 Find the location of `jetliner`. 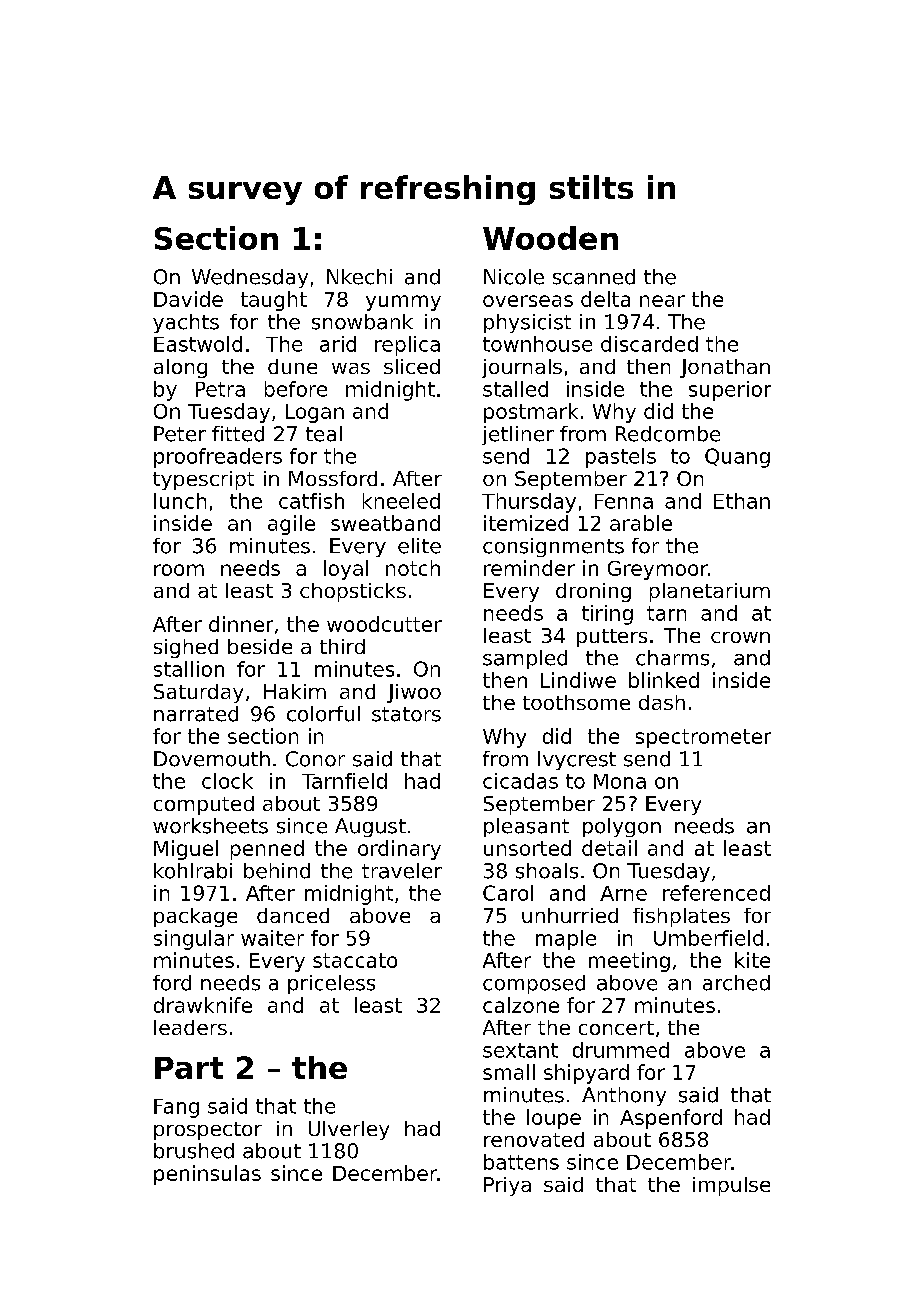

jetliner is located at coordinates (518, 435).
